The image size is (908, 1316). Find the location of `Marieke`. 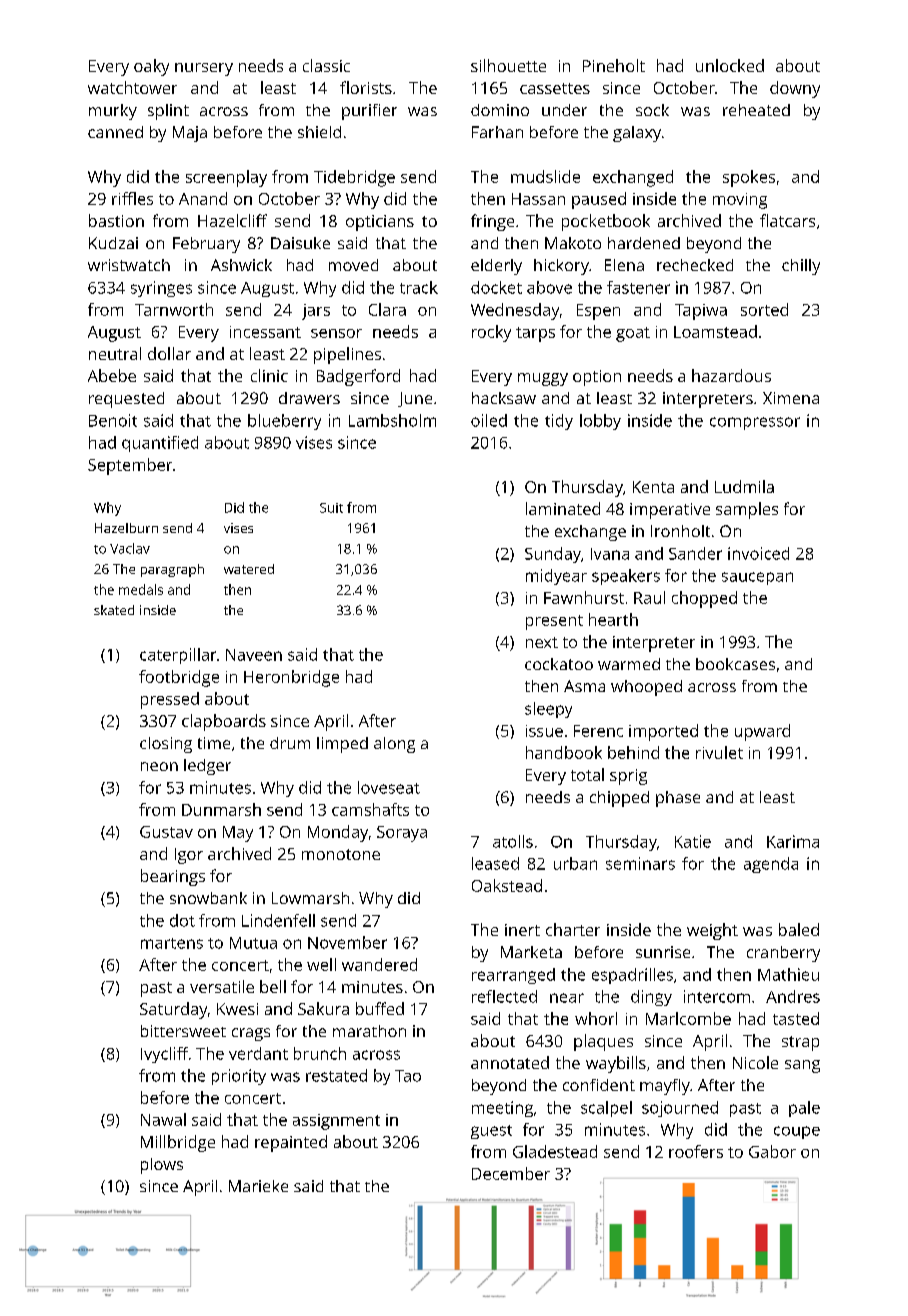

Marieke is located at coordinates (258, 1186).
